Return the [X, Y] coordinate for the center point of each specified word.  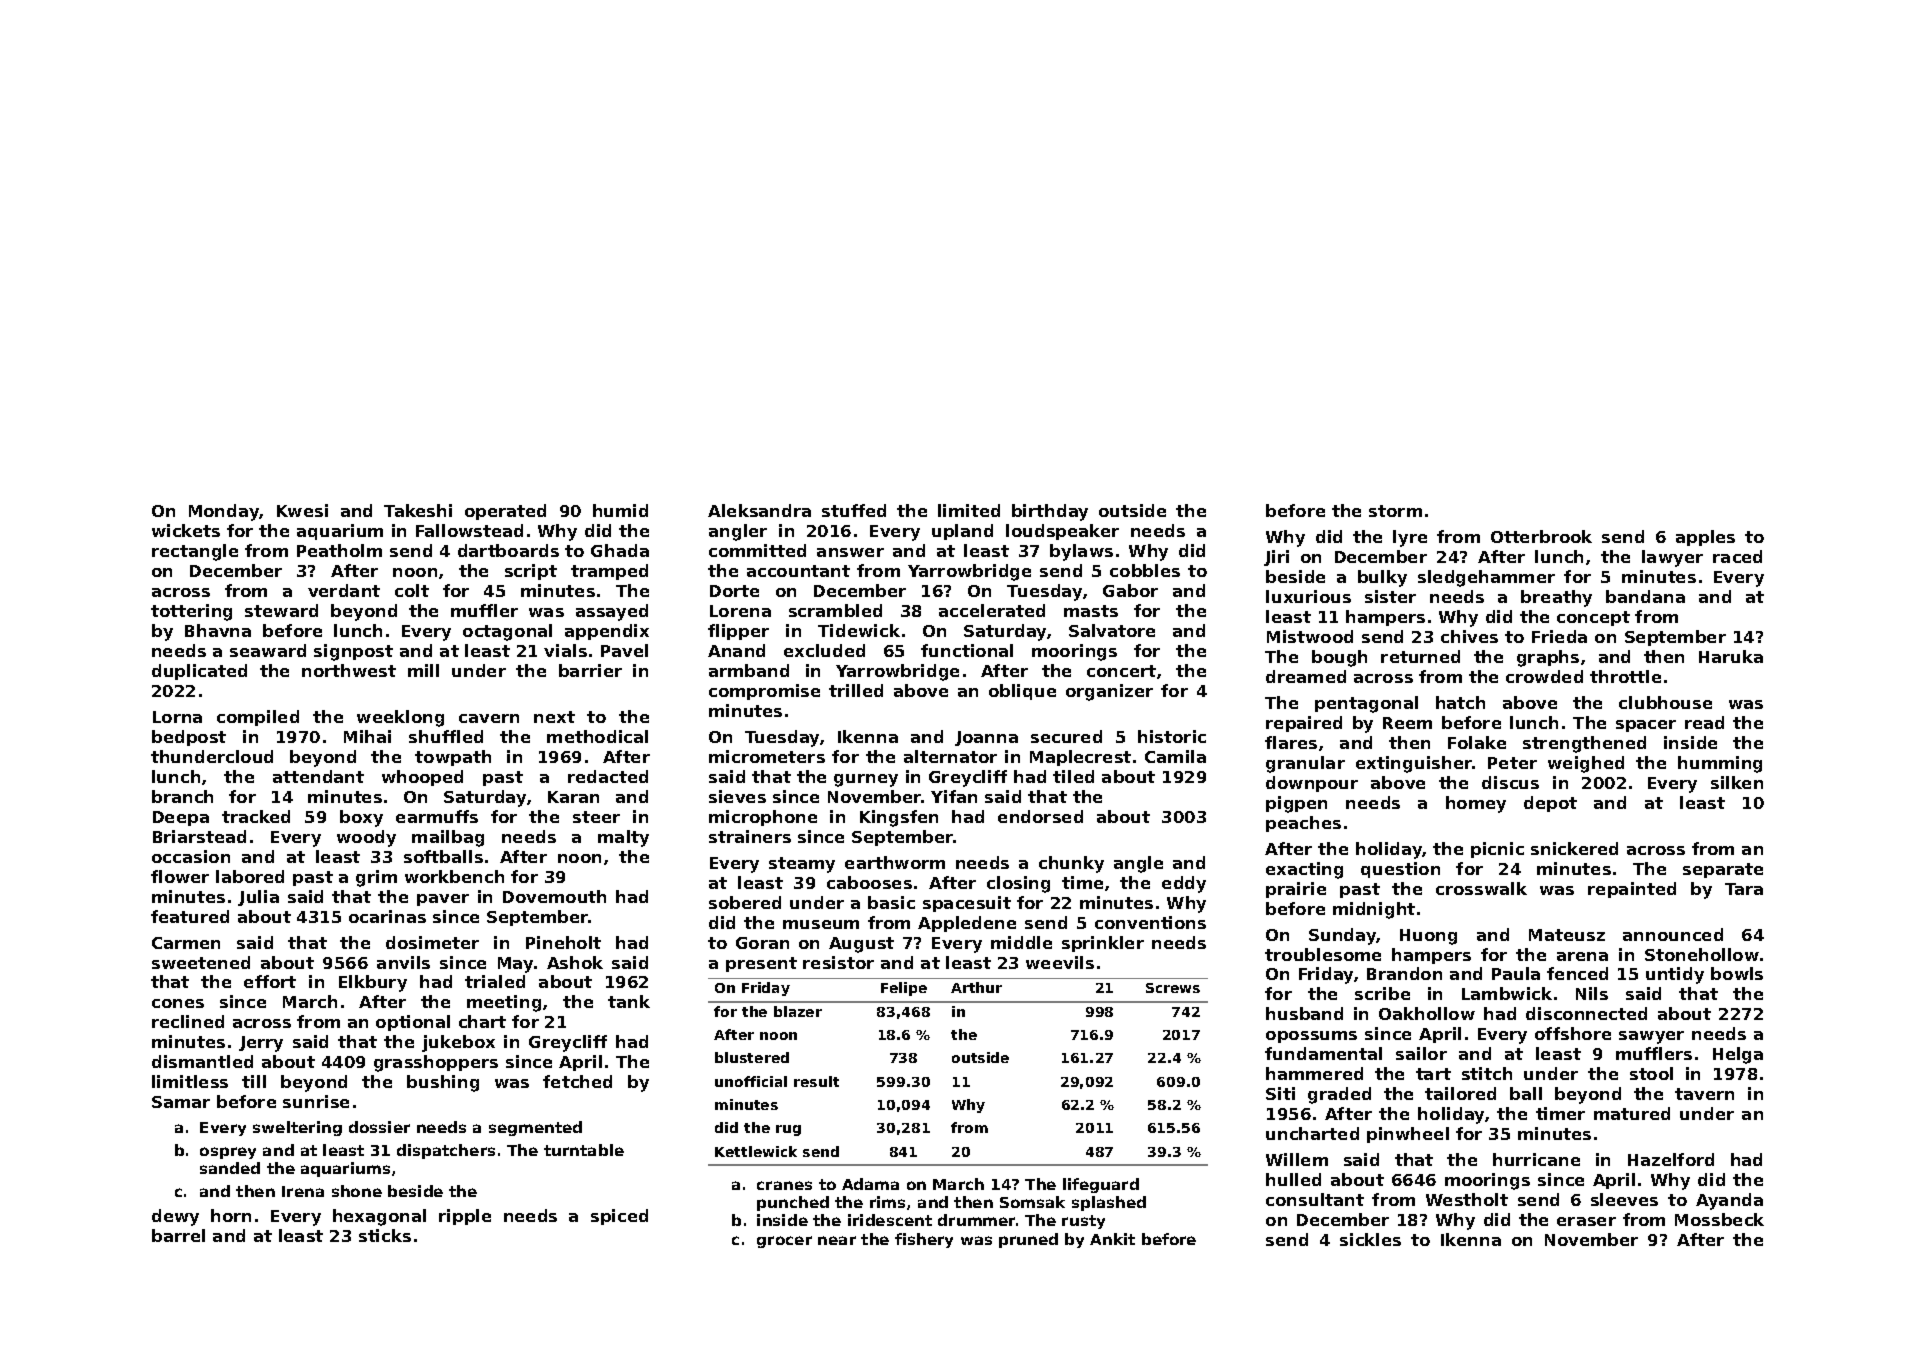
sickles [1370, 1239]
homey [1476, 804]
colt [412, 590]
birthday [1050, 512]
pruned [1028, 1240]
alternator [950, 756]
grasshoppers [436, 1063]
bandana [1645, 596]
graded [1339, 1095]
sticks [385, 1235]
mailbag [448, 838]
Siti [1280, 1093]
